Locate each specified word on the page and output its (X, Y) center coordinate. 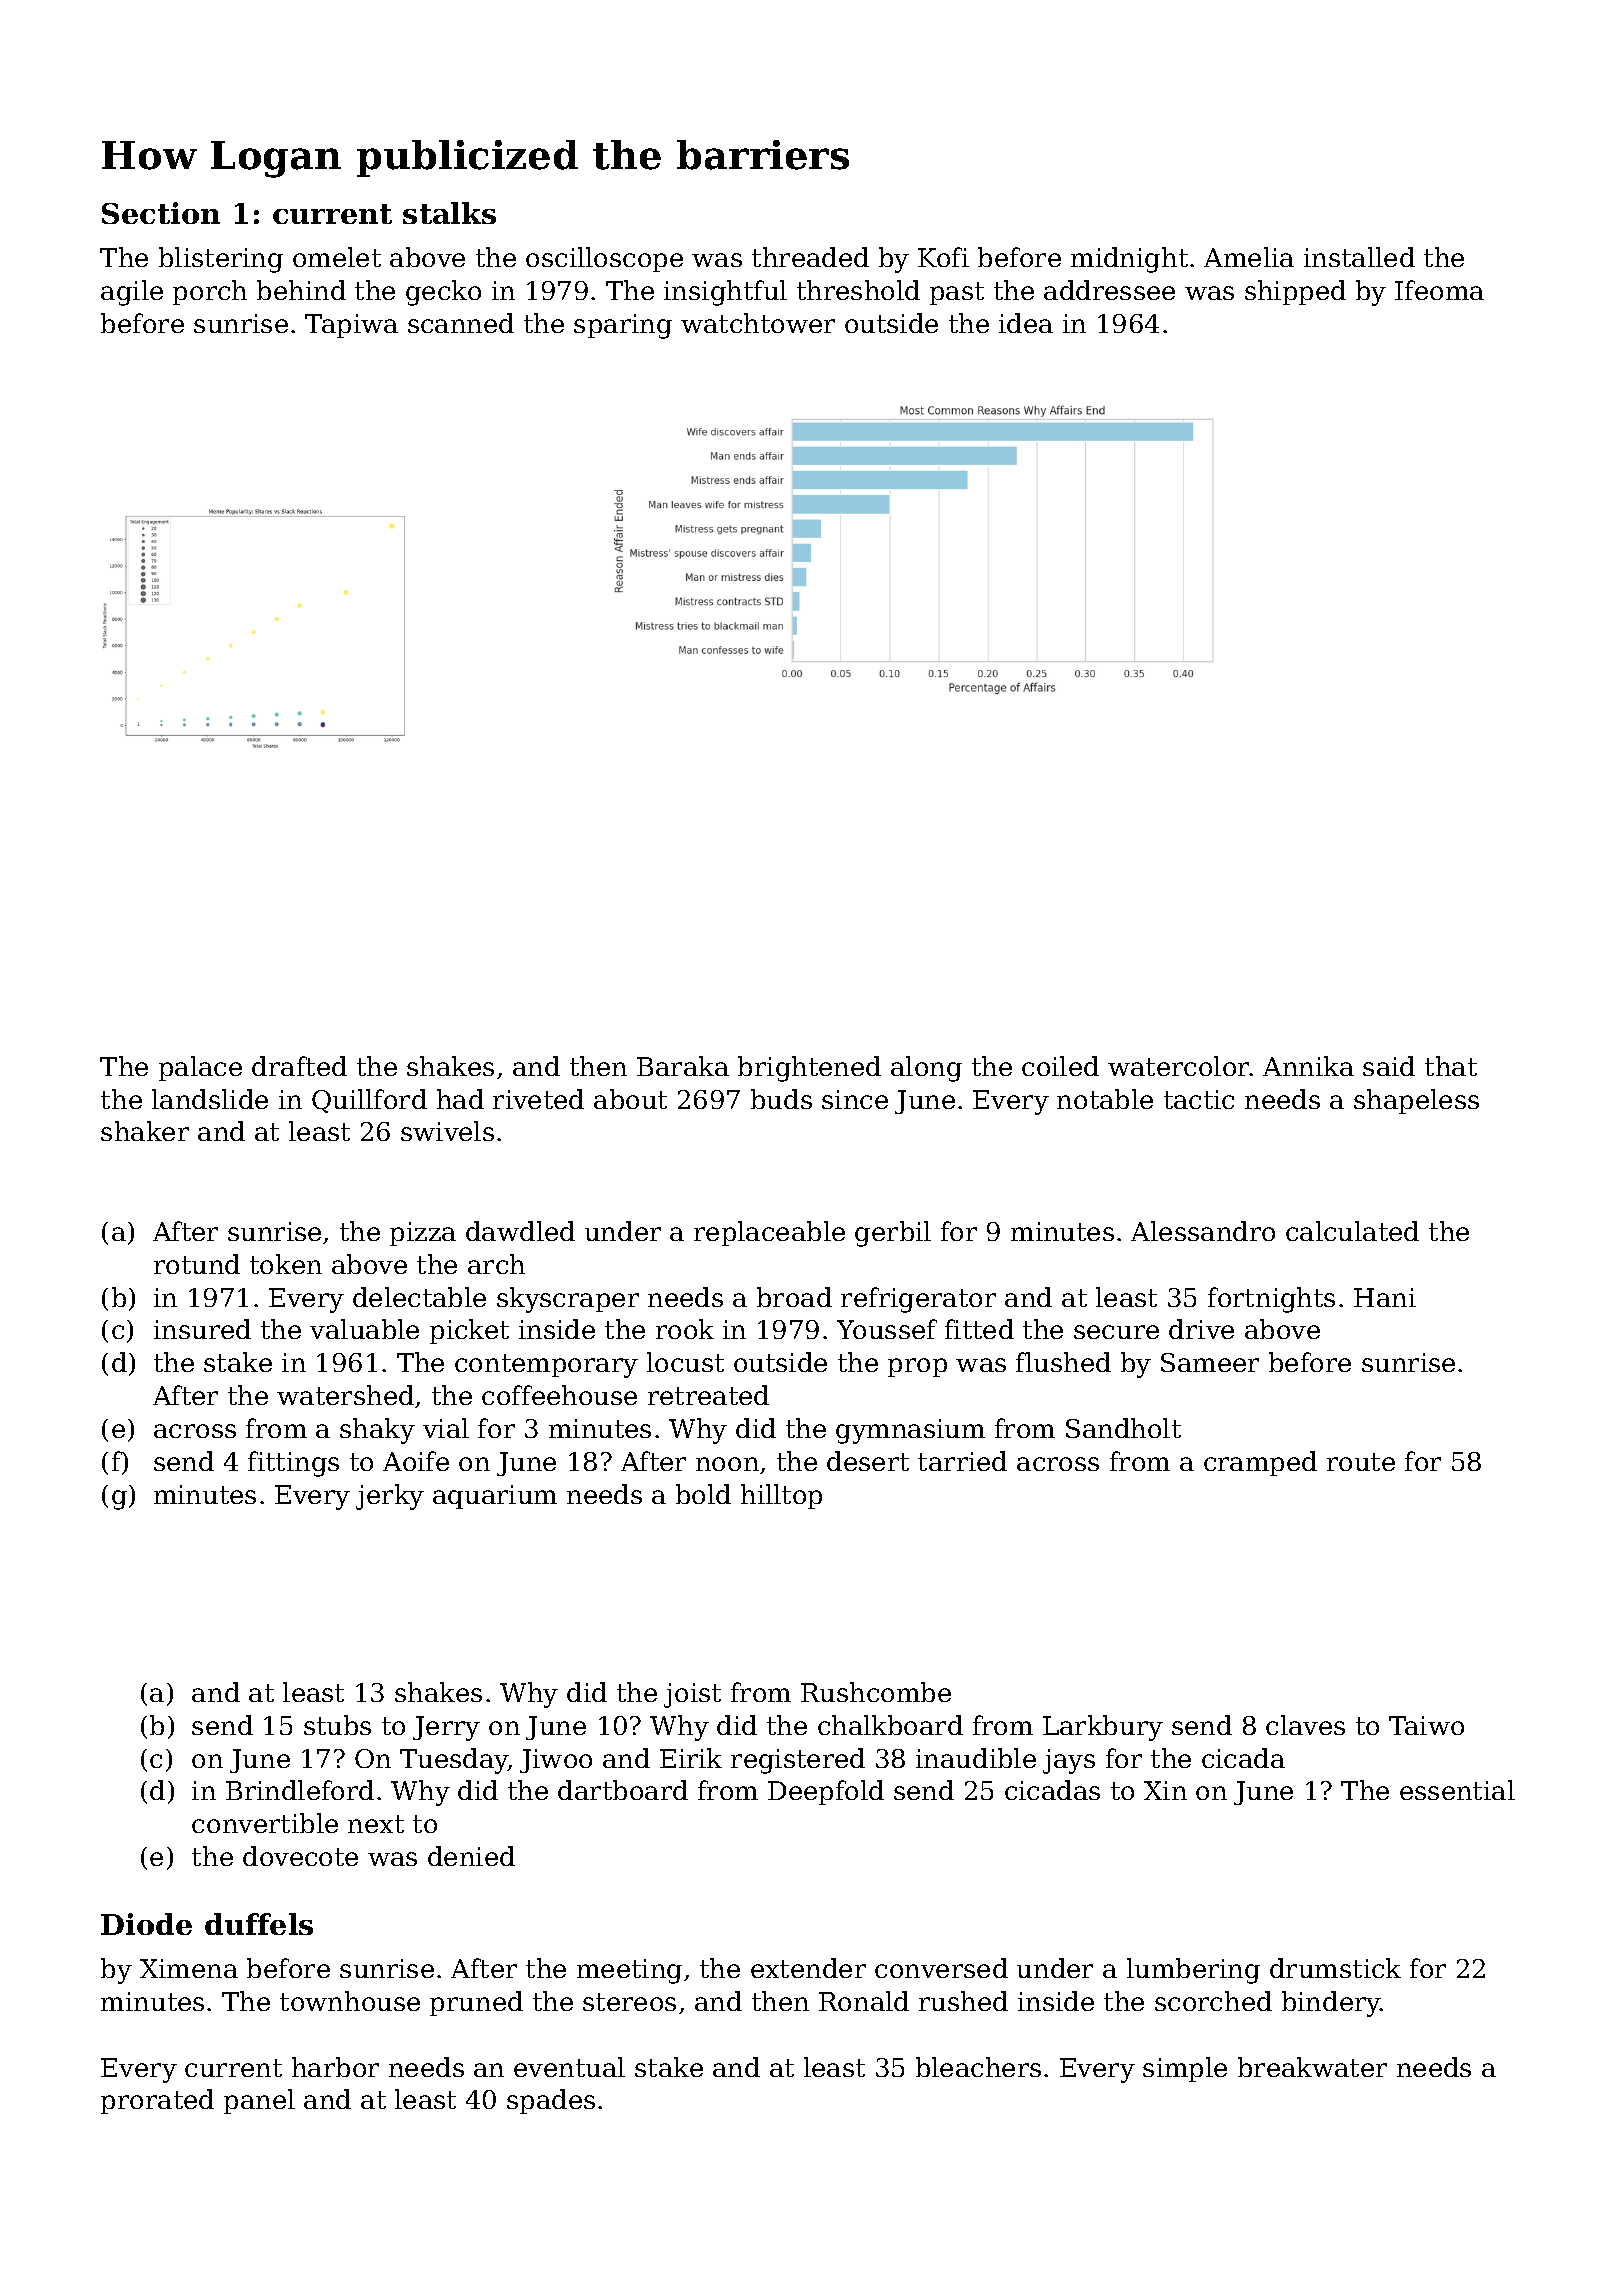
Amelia (1249, 257)
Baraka (683, 1066)
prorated (157, 2101)
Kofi (943, 257)
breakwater (1312, 2067)
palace (200, 1068)
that (1451, 1066)
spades (551, 2101)
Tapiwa (351, 326)
